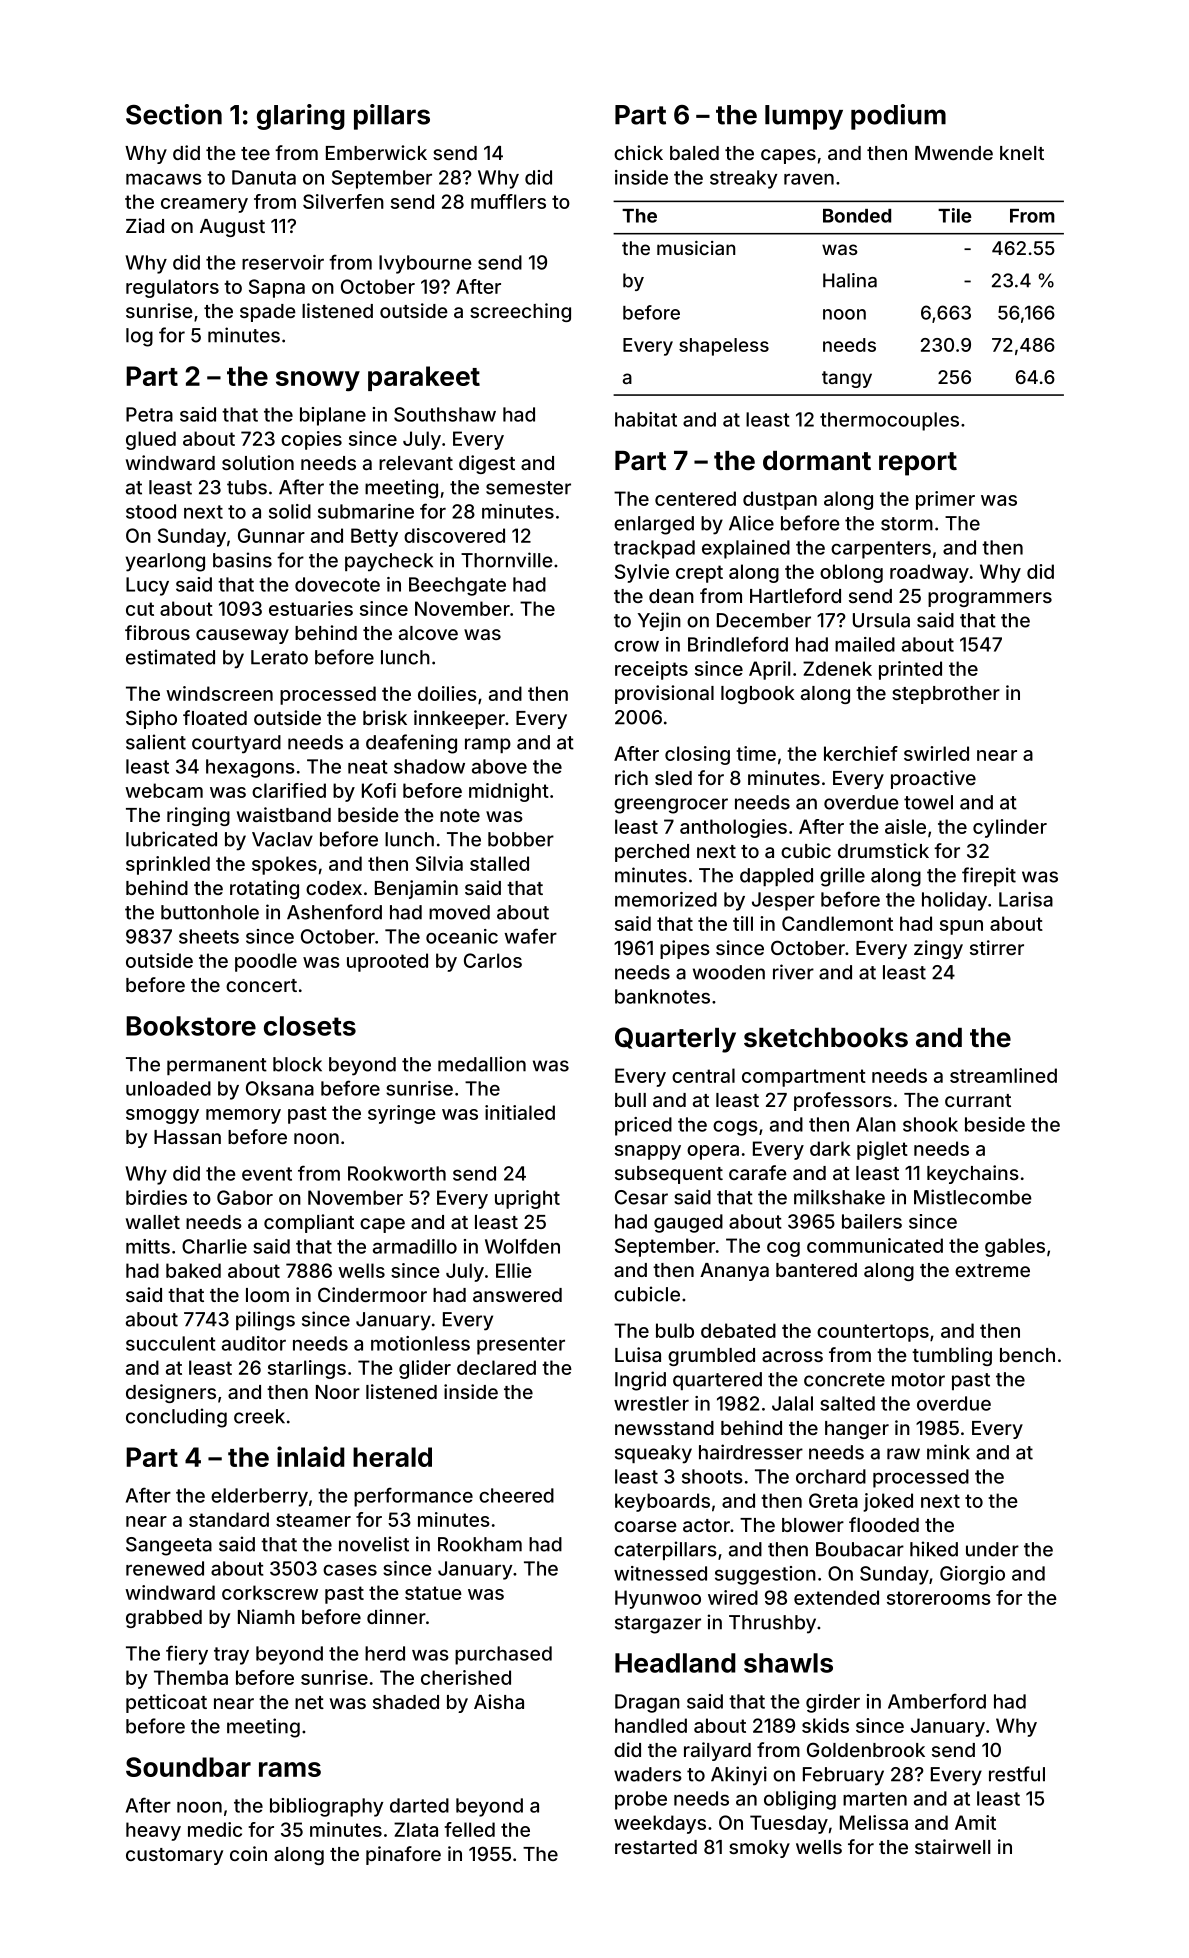 This document has width=1189, height=1958. I want to click on wallet, so click(153, 1222).
